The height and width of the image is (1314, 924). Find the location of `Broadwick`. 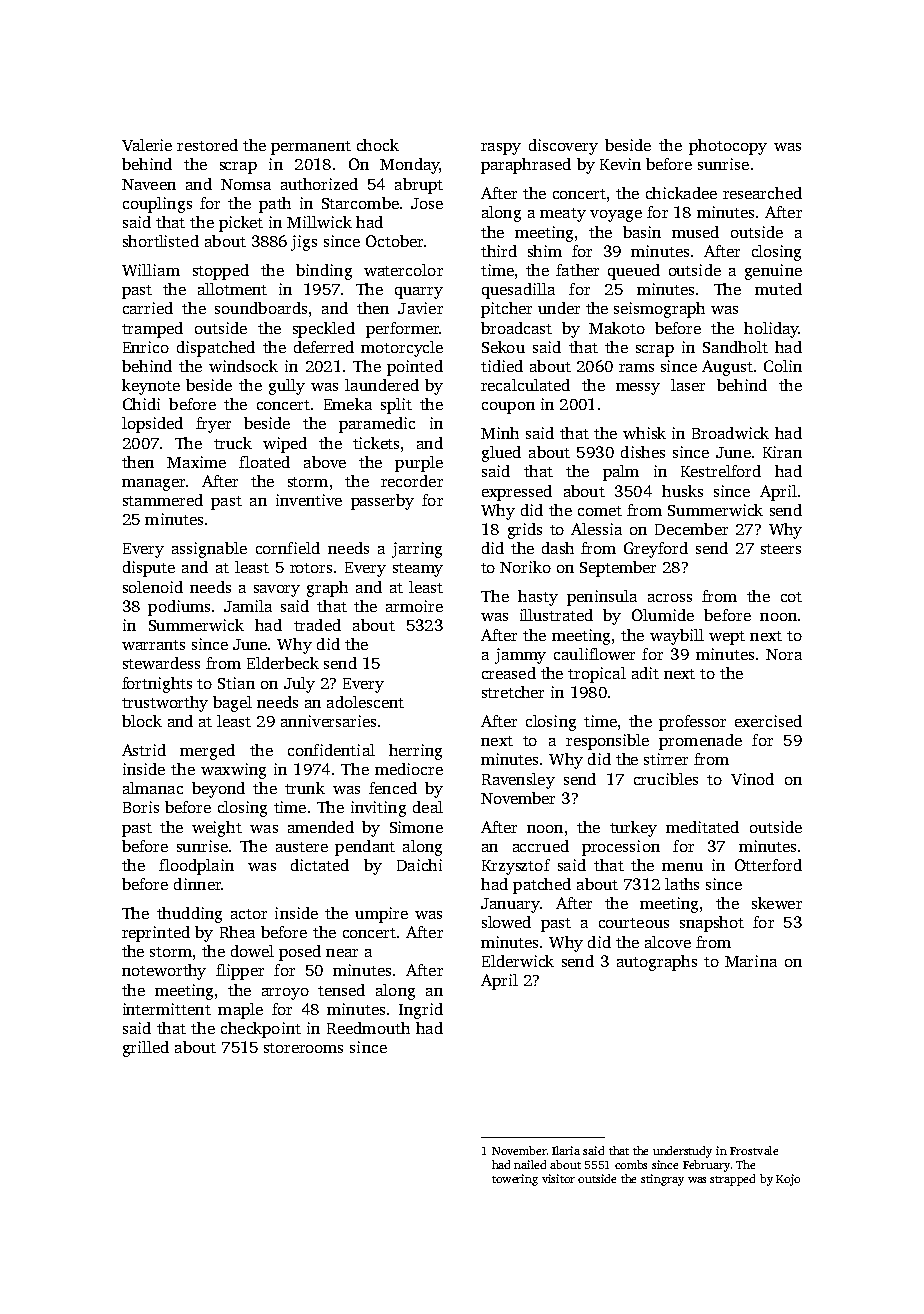

Broadwick is located at coordinates (730, 433).
